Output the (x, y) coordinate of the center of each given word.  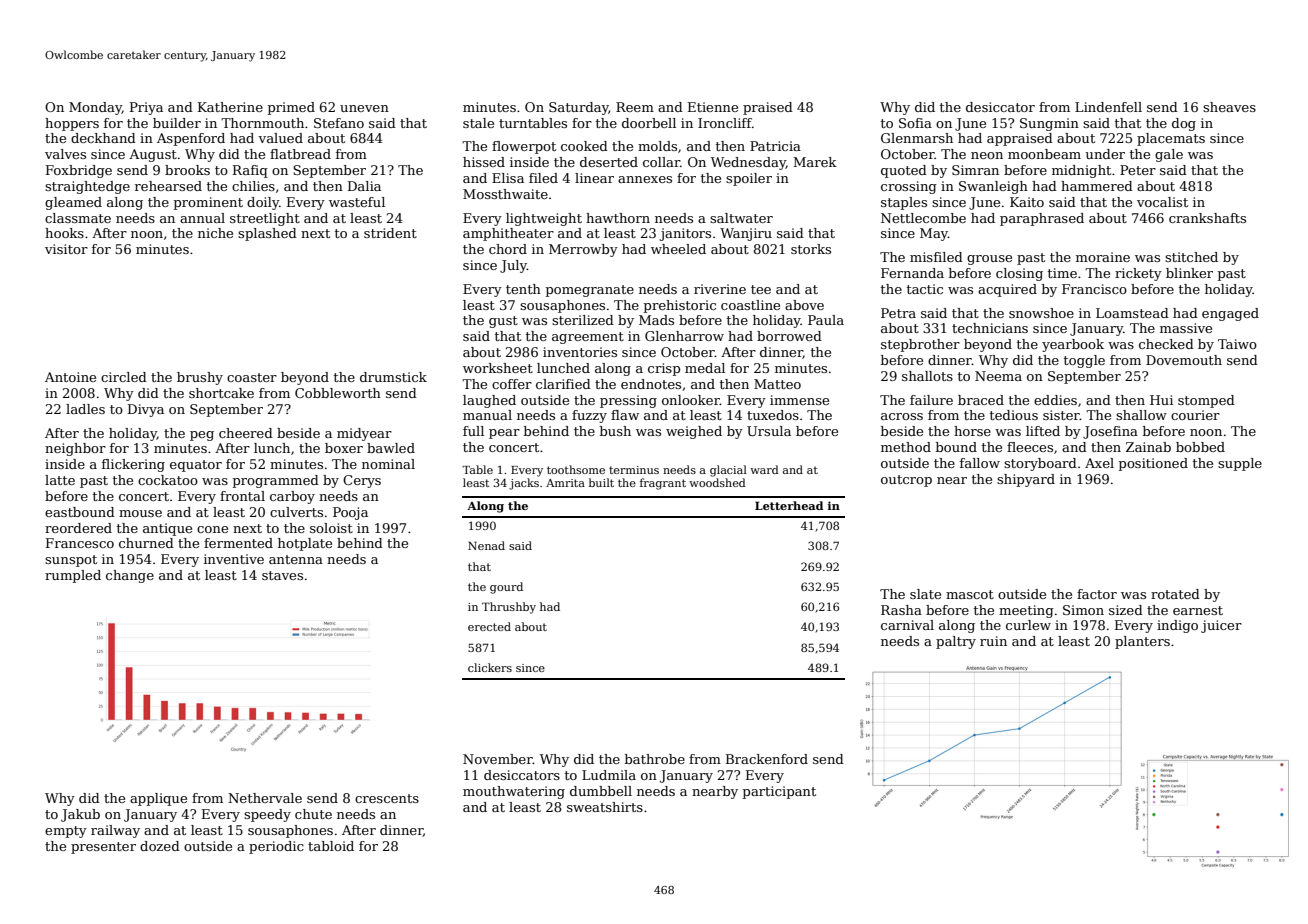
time (1062, 273)
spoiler (749, 179)
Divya (146, 410)
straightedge (87, 187)
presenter (103, 848)
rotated (1175, 594)
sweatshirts (605, 807)
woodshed (717, 482)
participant (779, 792)
